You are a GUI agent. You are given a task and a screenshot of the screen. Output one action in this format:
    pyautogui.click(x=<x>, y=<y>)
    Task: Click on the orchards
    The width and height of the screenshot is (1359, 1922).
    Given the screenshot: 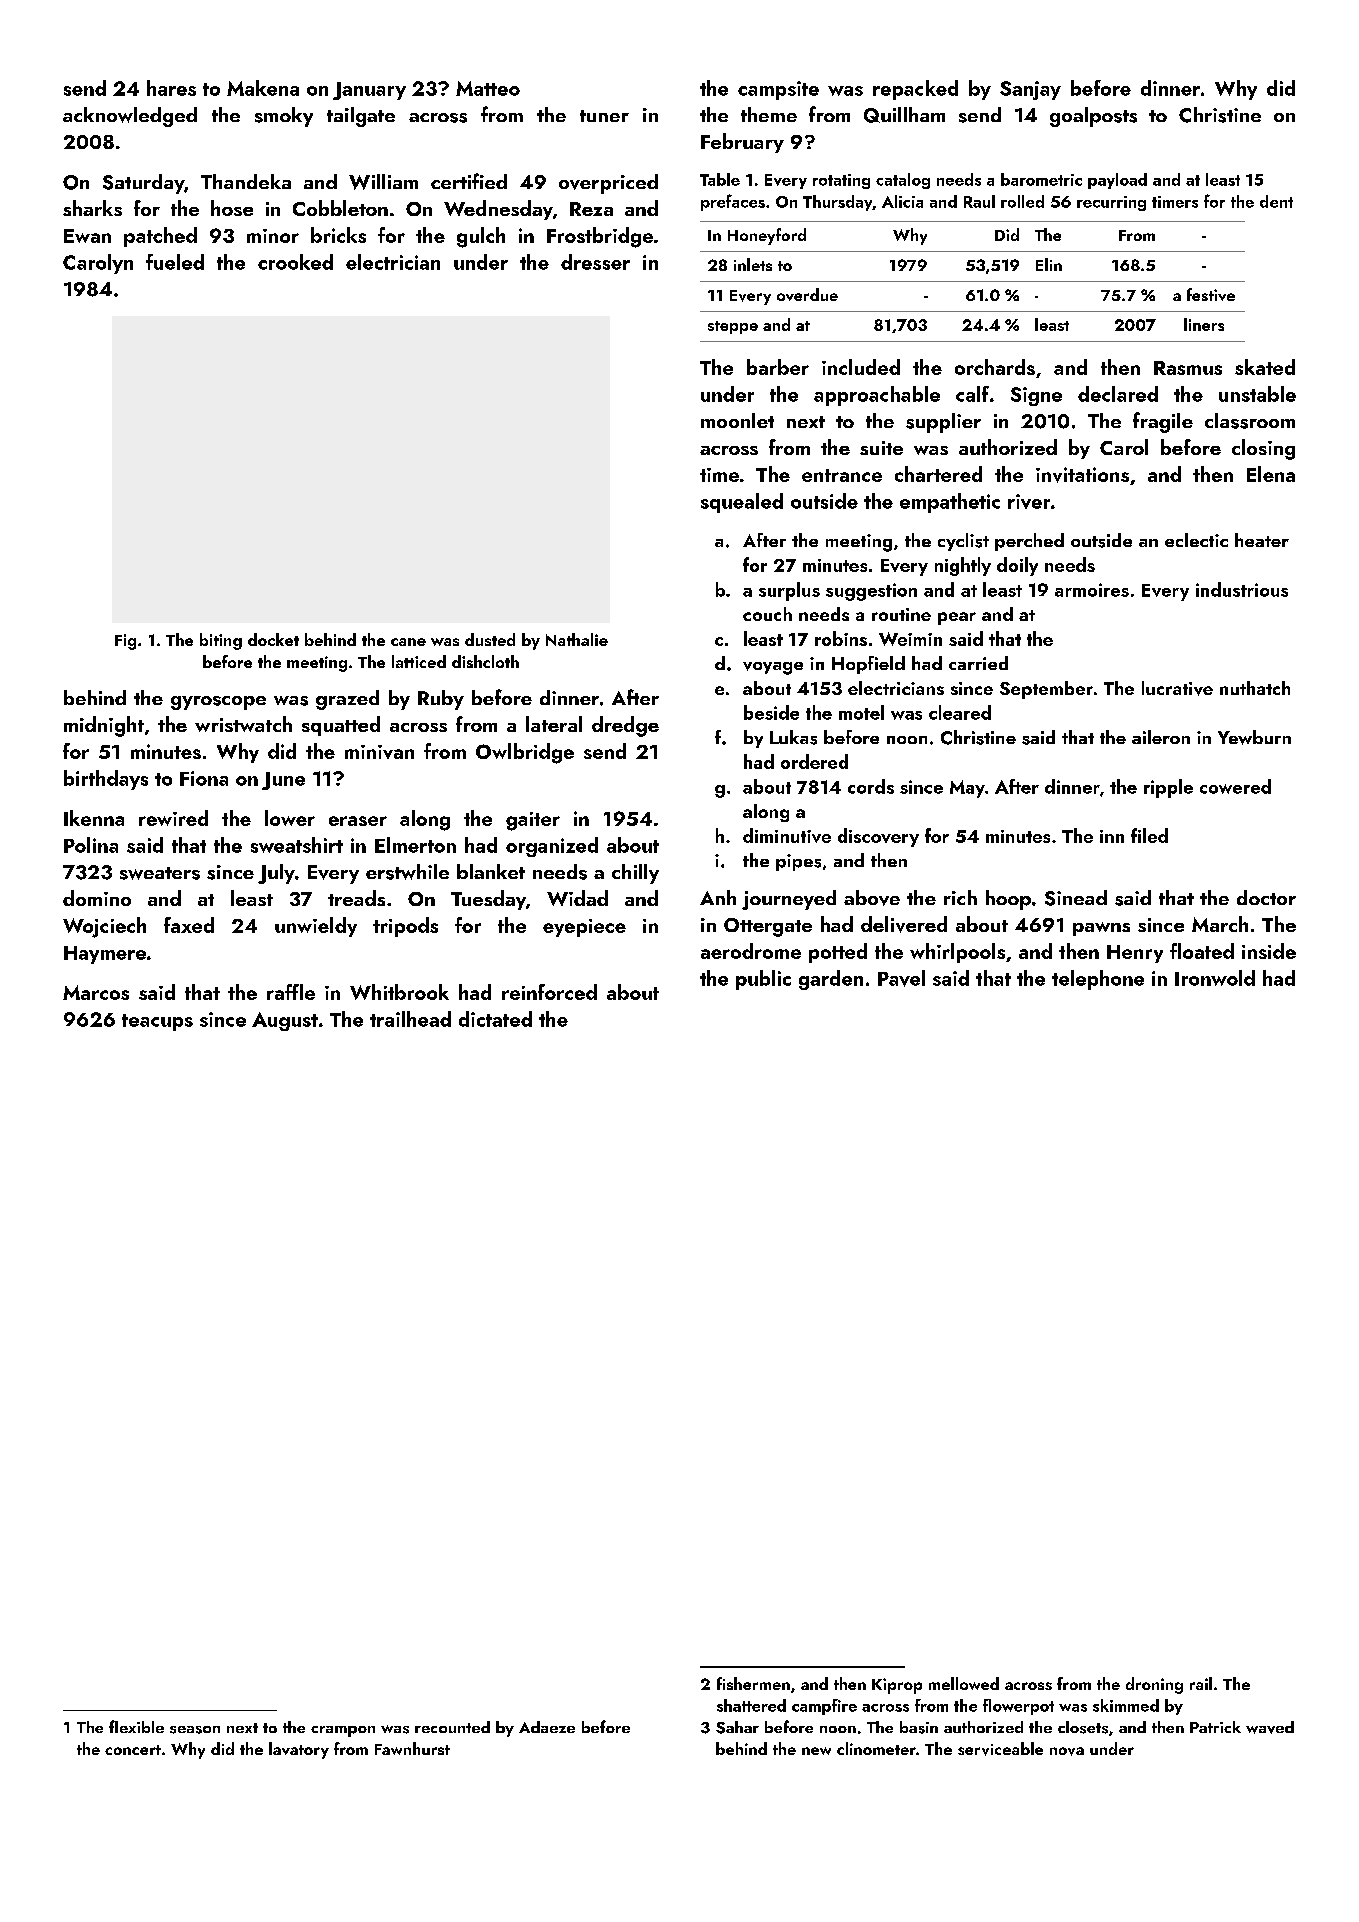 What is the action you would take?
    pyautogui.click(x=995, y=367)
